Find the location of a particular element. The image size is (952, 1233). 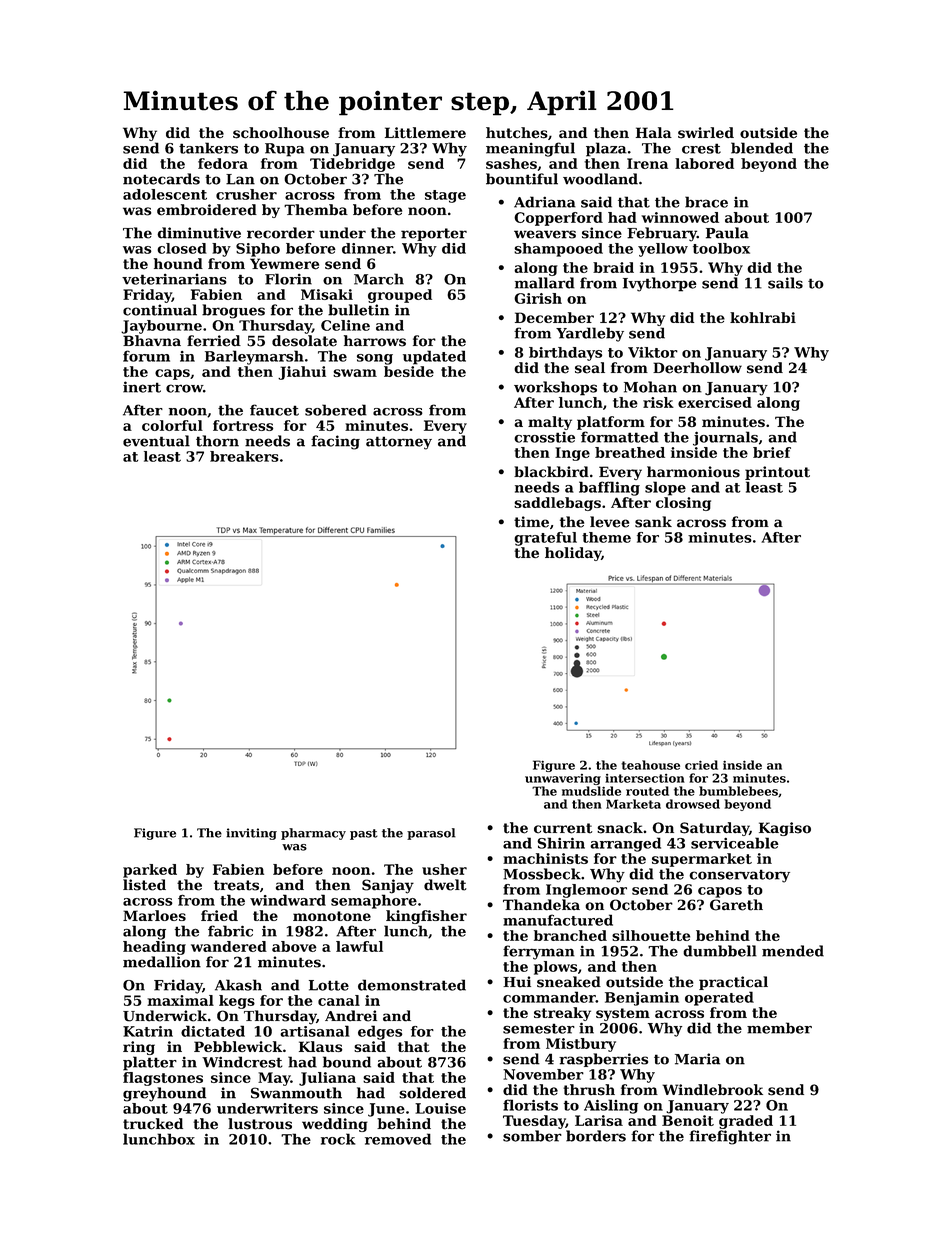

somber is located at coordinates (532, 1136).
